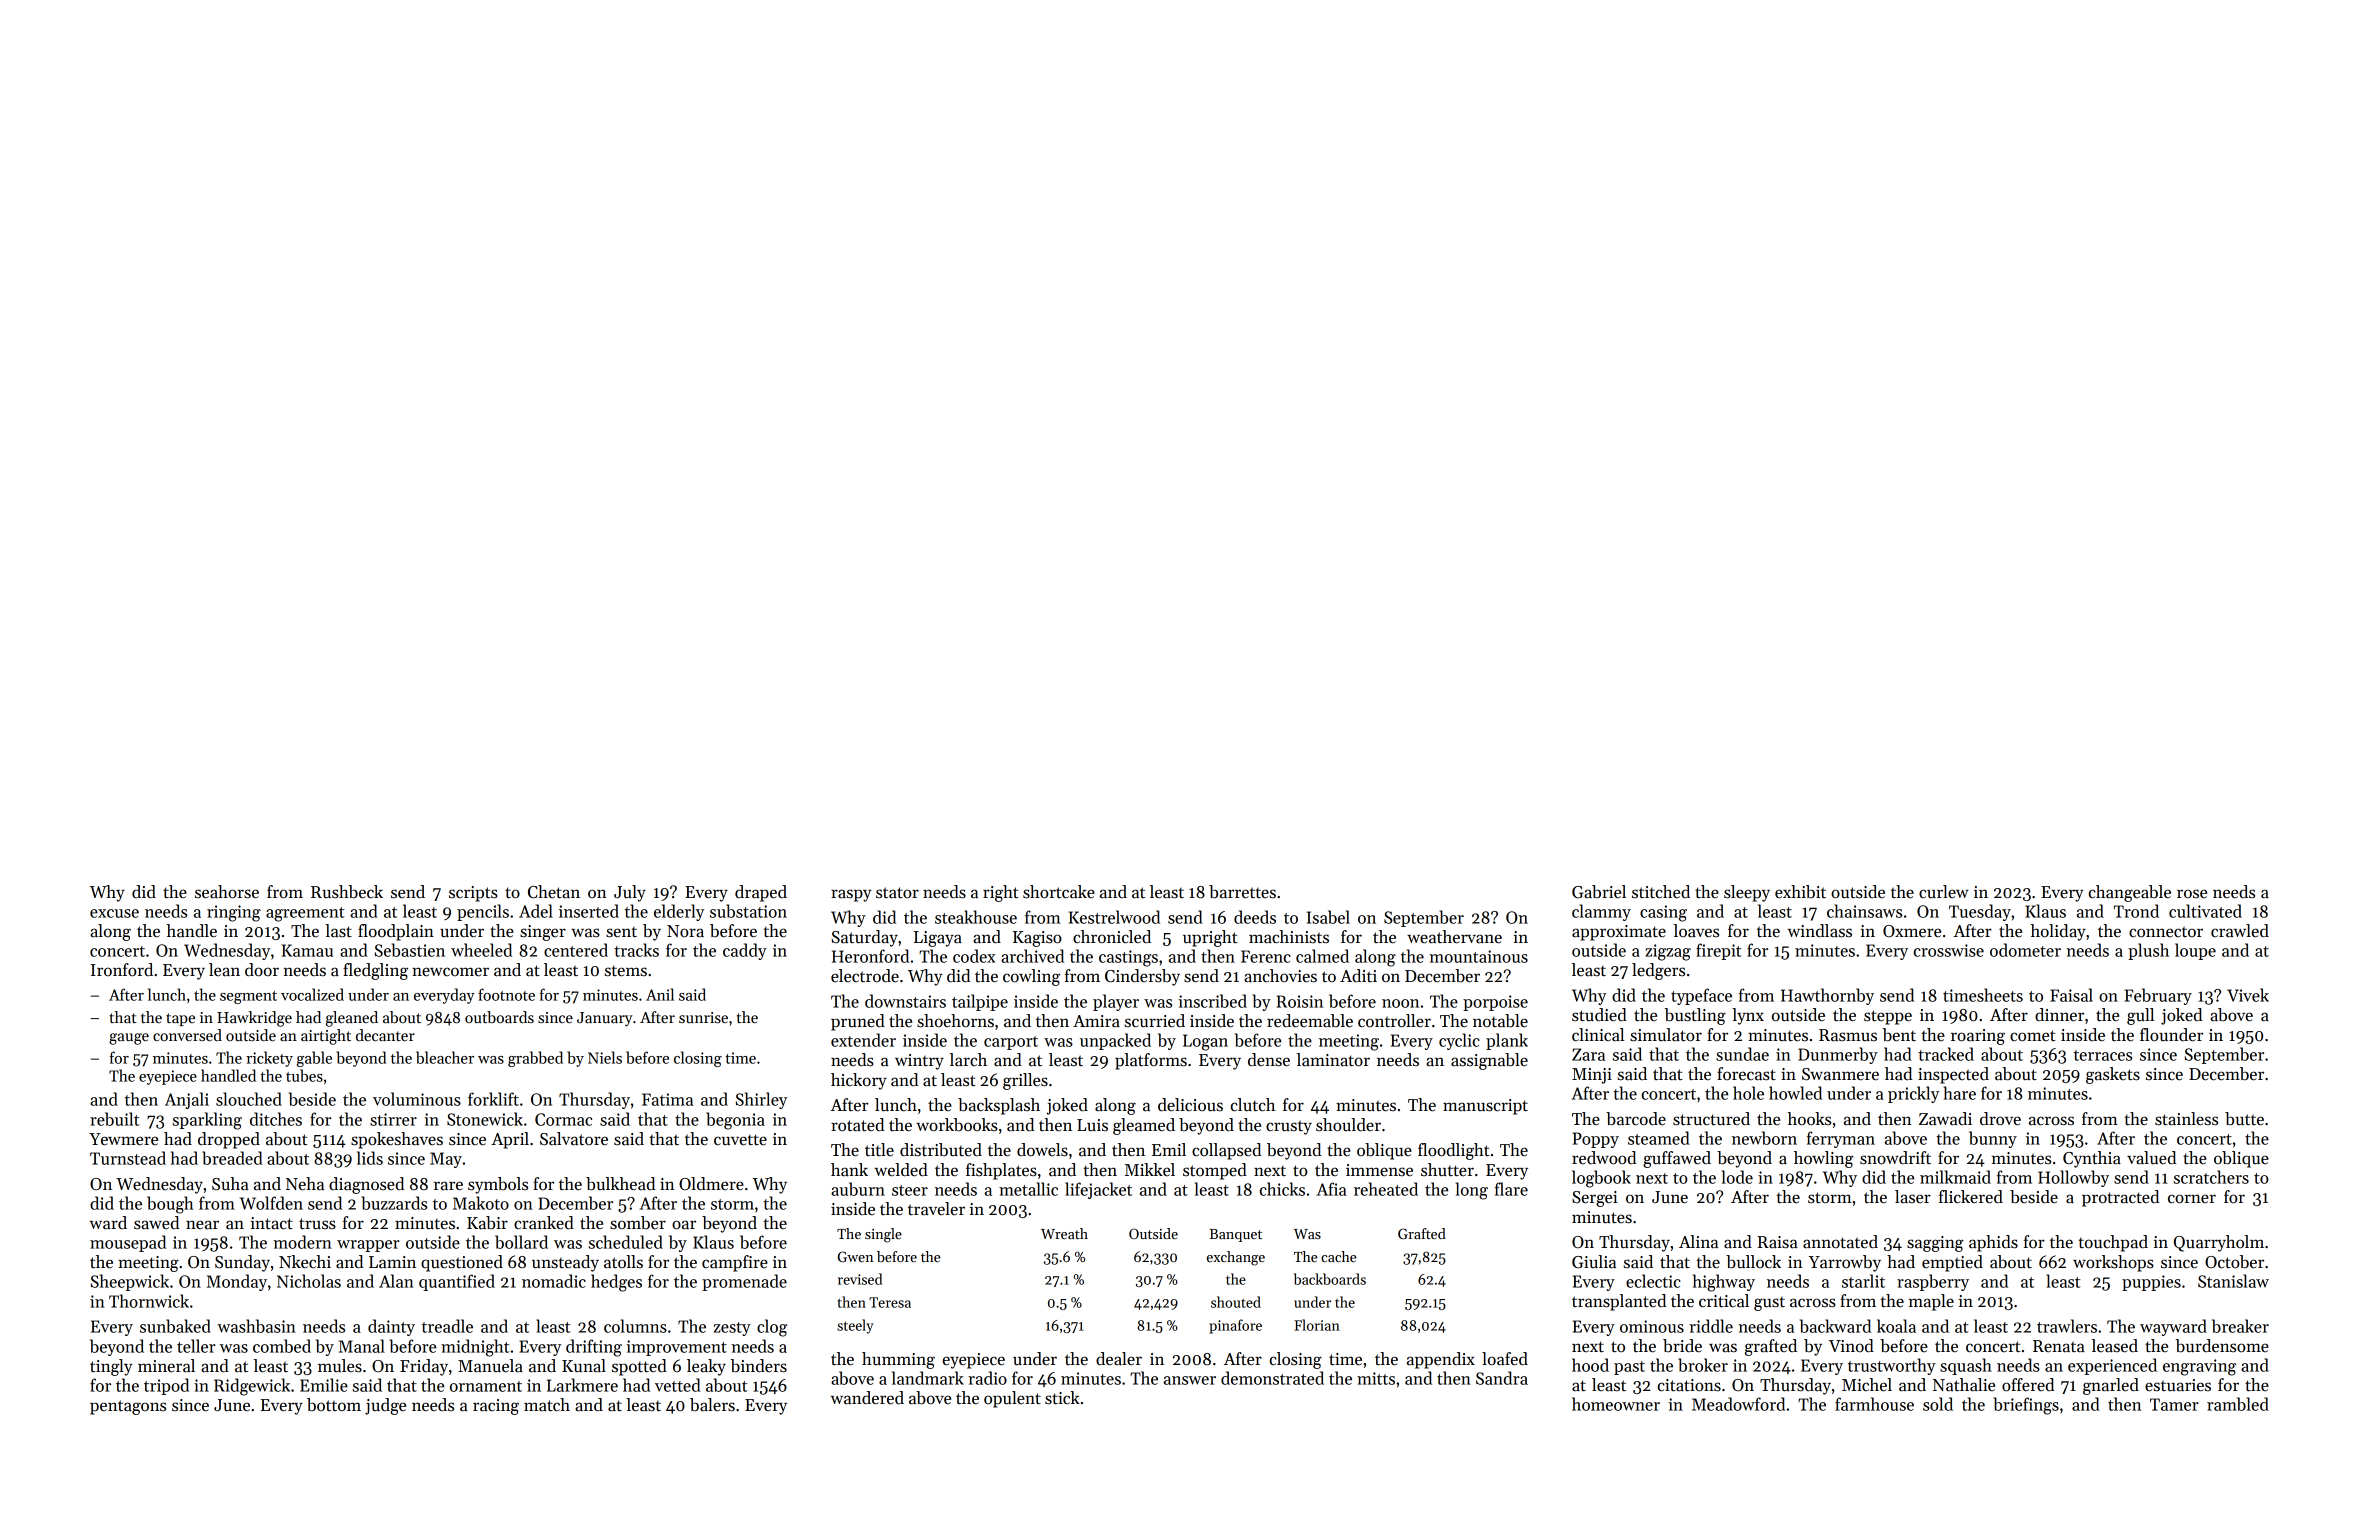 This screenshot has height=1527, width=2359. Describe the element at coordinates (855, 1326) in the screenshot. I see `steely` at that location.
